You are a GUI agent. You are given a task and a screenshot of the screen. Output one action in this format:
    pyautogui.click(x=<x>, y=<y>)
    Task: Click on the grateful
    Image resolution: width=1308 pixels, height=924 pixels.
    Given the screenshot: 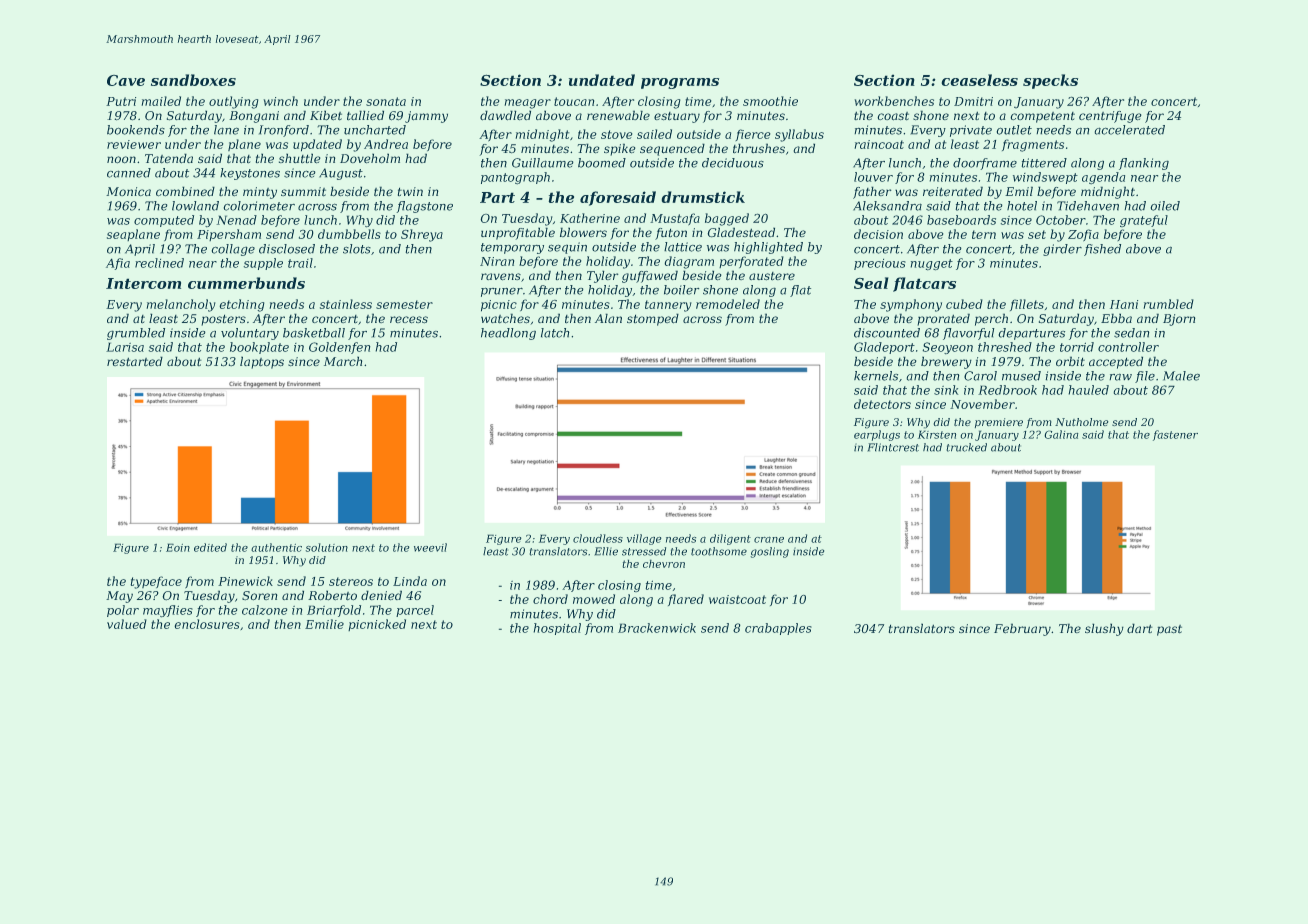 What is the action you would take?
    pyautogui.click(x=1144, y=221)
